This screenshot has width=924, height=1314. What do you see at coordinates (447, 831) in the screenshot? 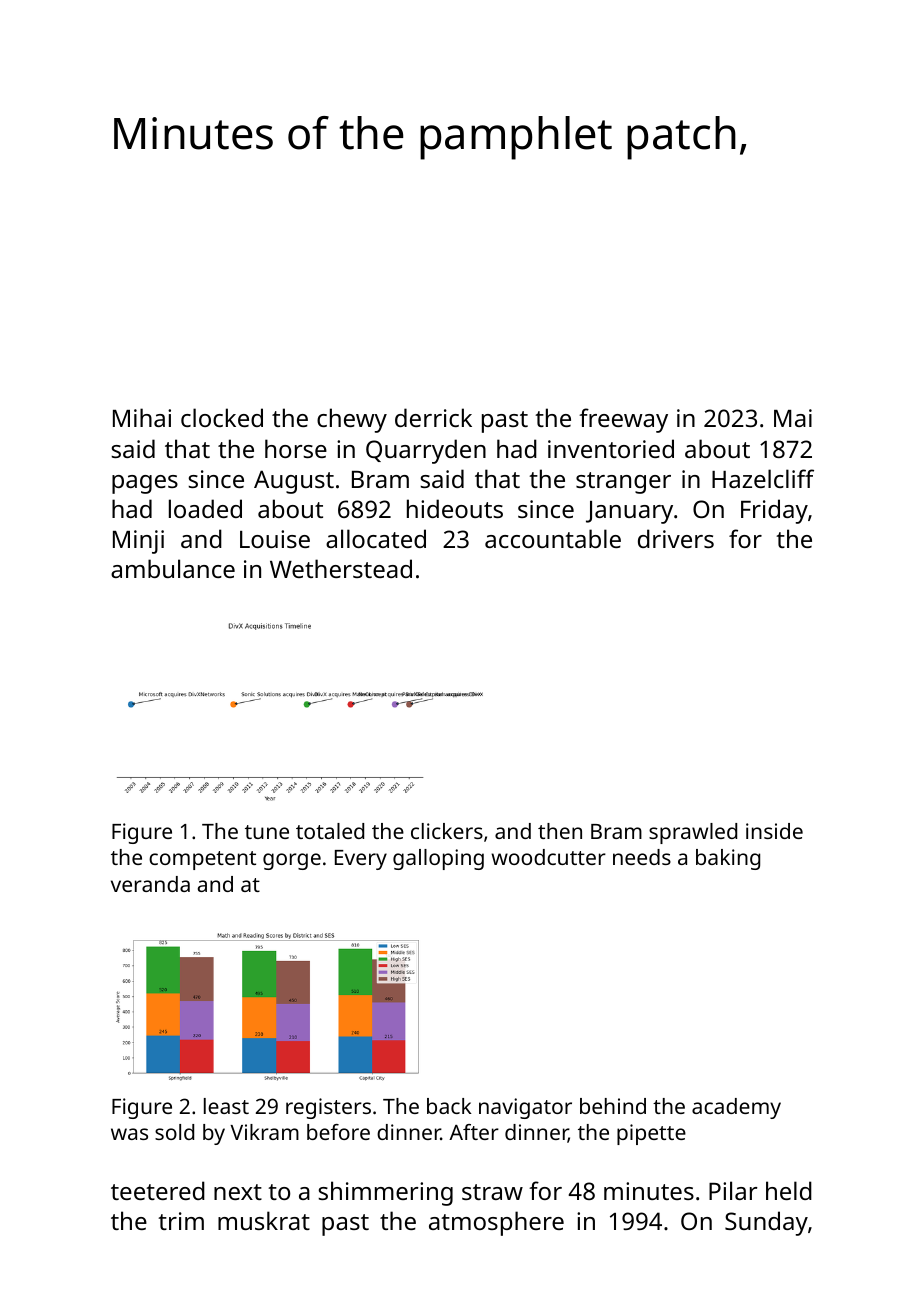
I see `clickers` at bounding box center [447, 831].
